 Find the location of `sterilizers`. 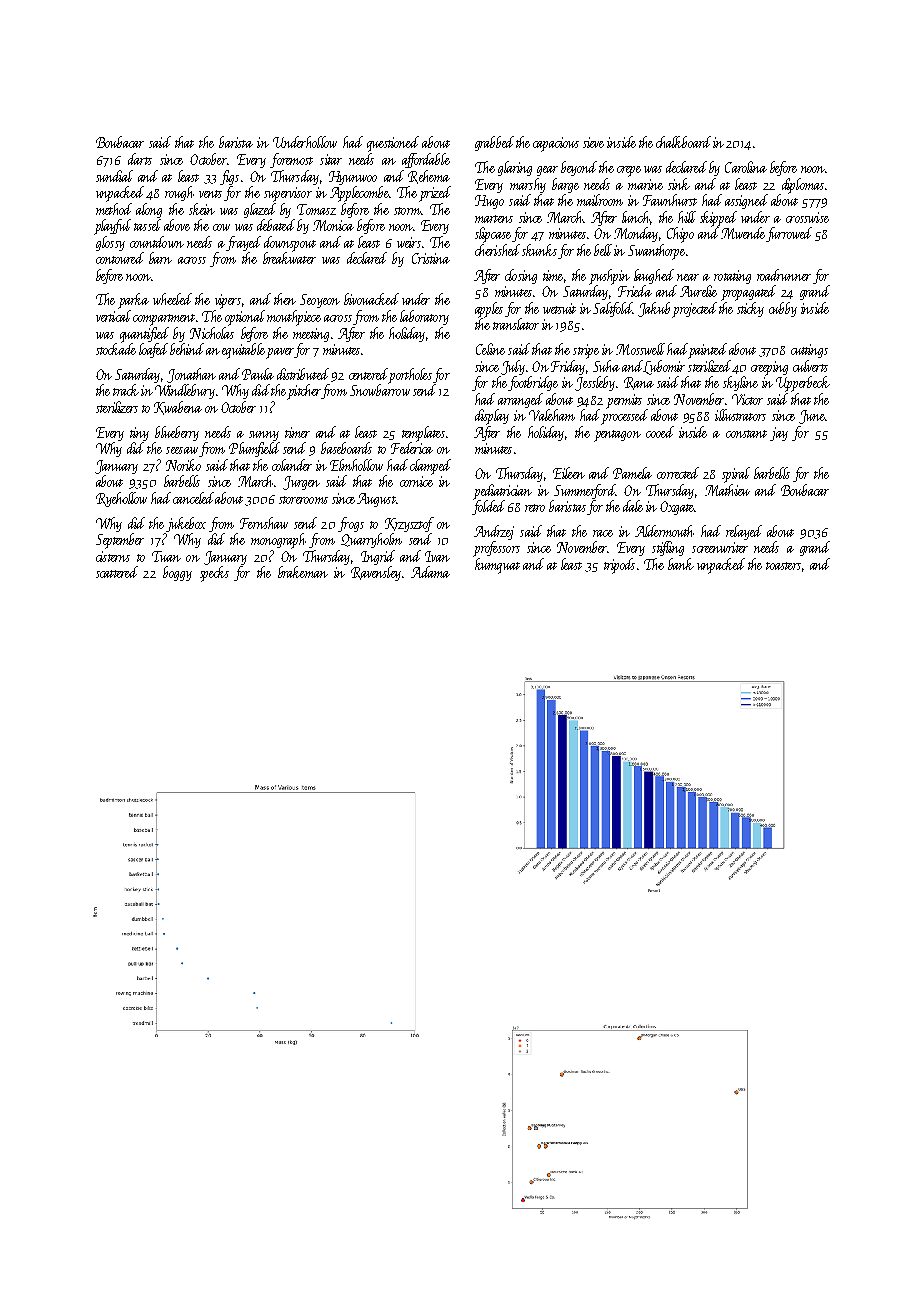

sterilizers is located at coordinates (117, 407).
